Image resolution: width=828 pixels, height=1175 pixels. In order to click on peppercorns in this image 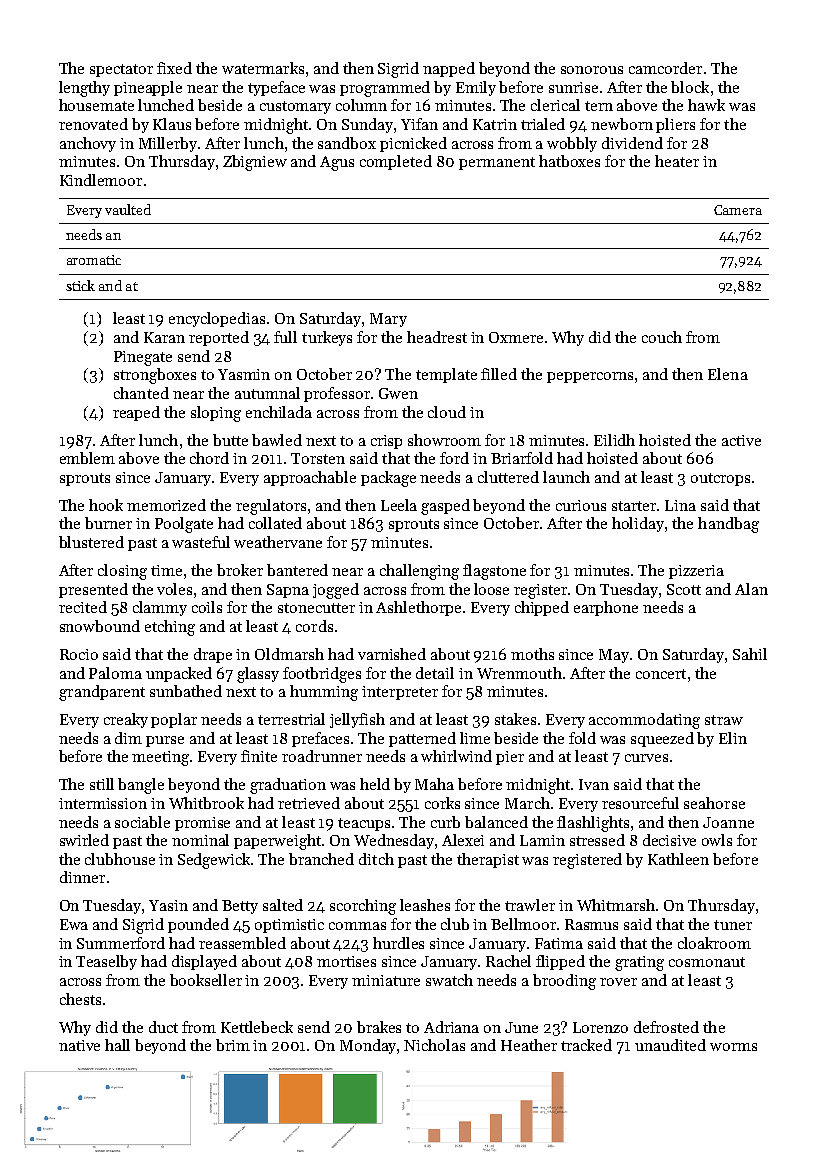, I will do `click(590, 377)`.
